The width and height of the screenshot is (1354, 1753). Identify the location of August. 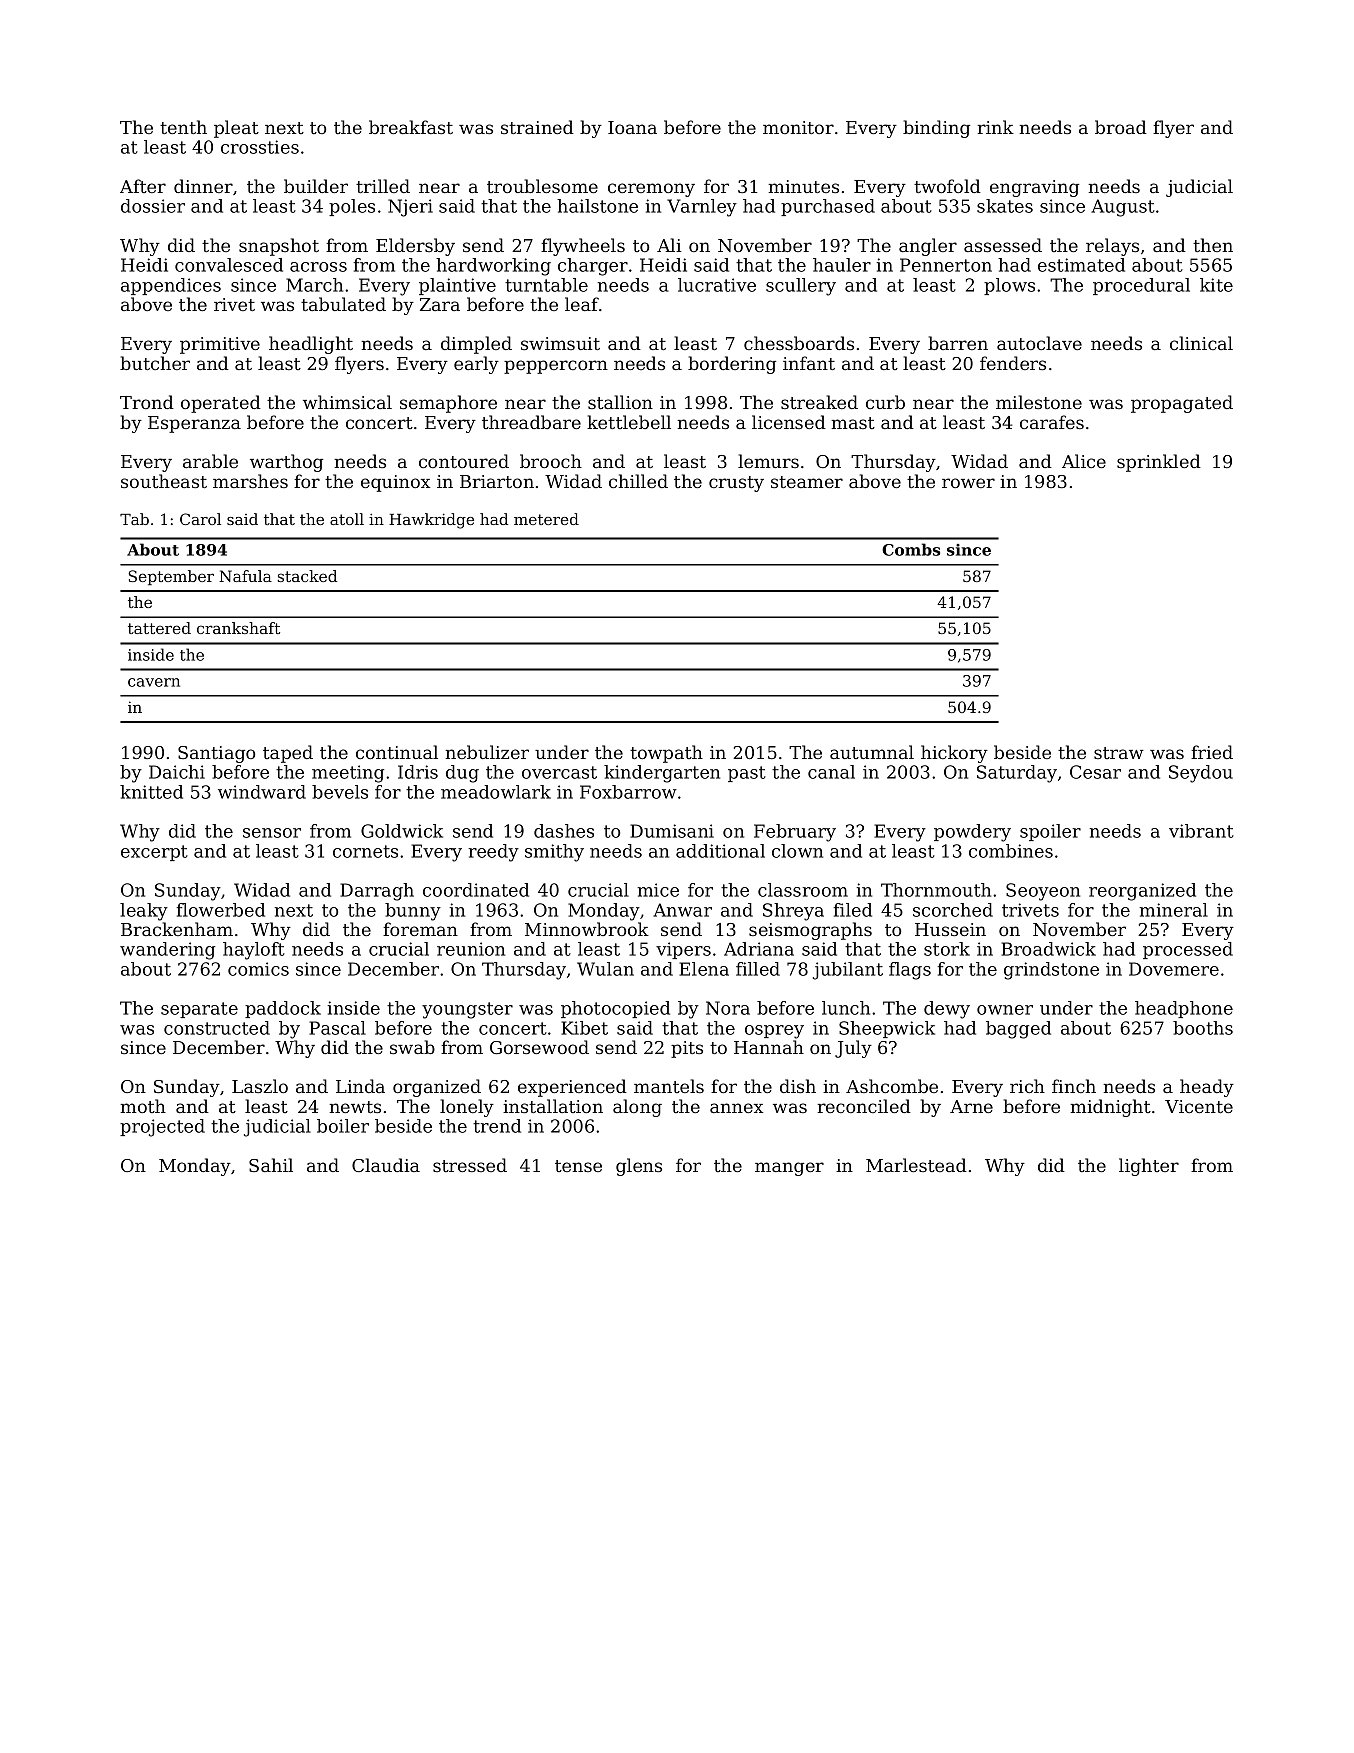
(1123, 208).
